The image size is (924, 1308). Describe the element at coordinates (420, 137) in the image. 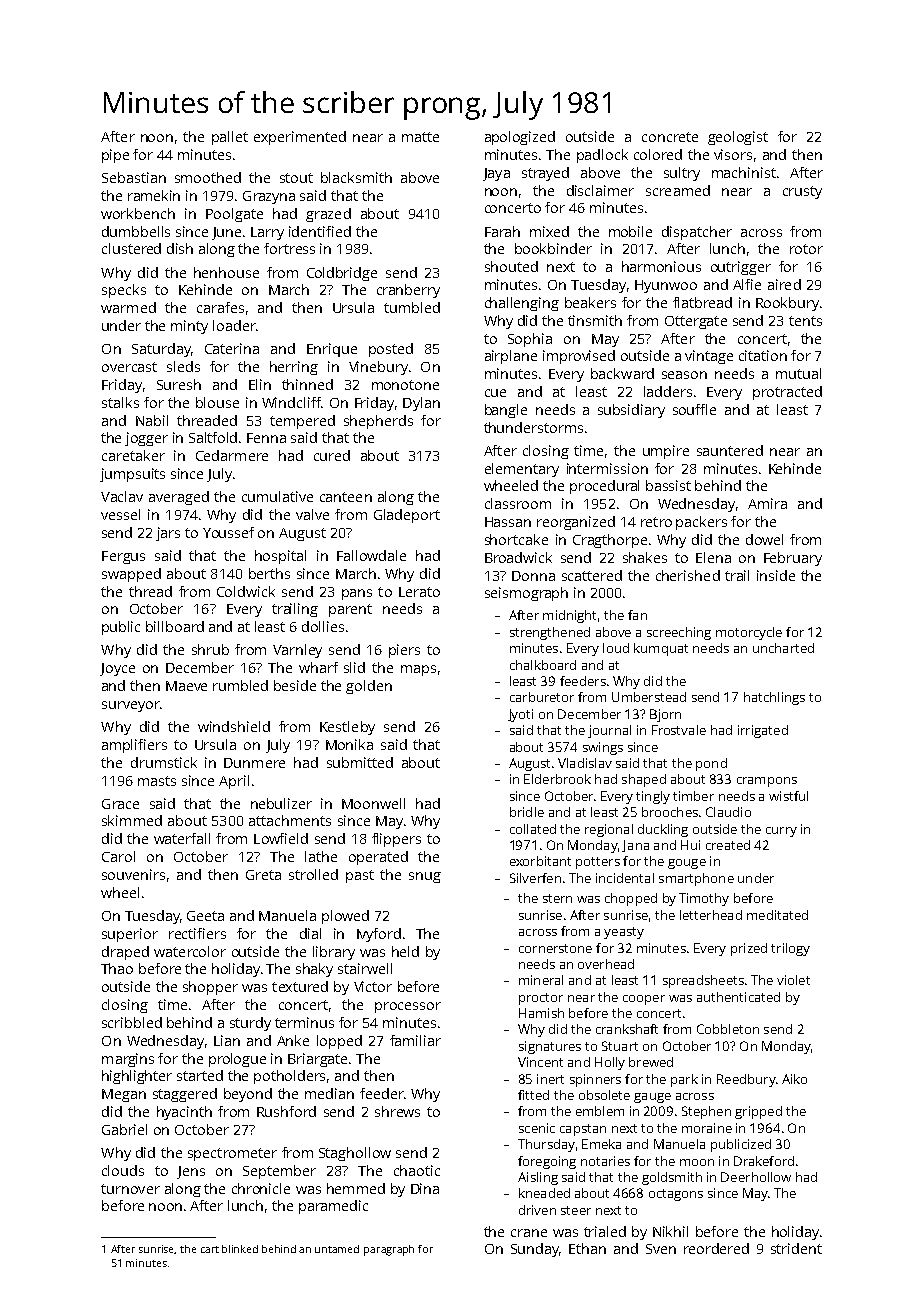

I see `matte` at that location.
